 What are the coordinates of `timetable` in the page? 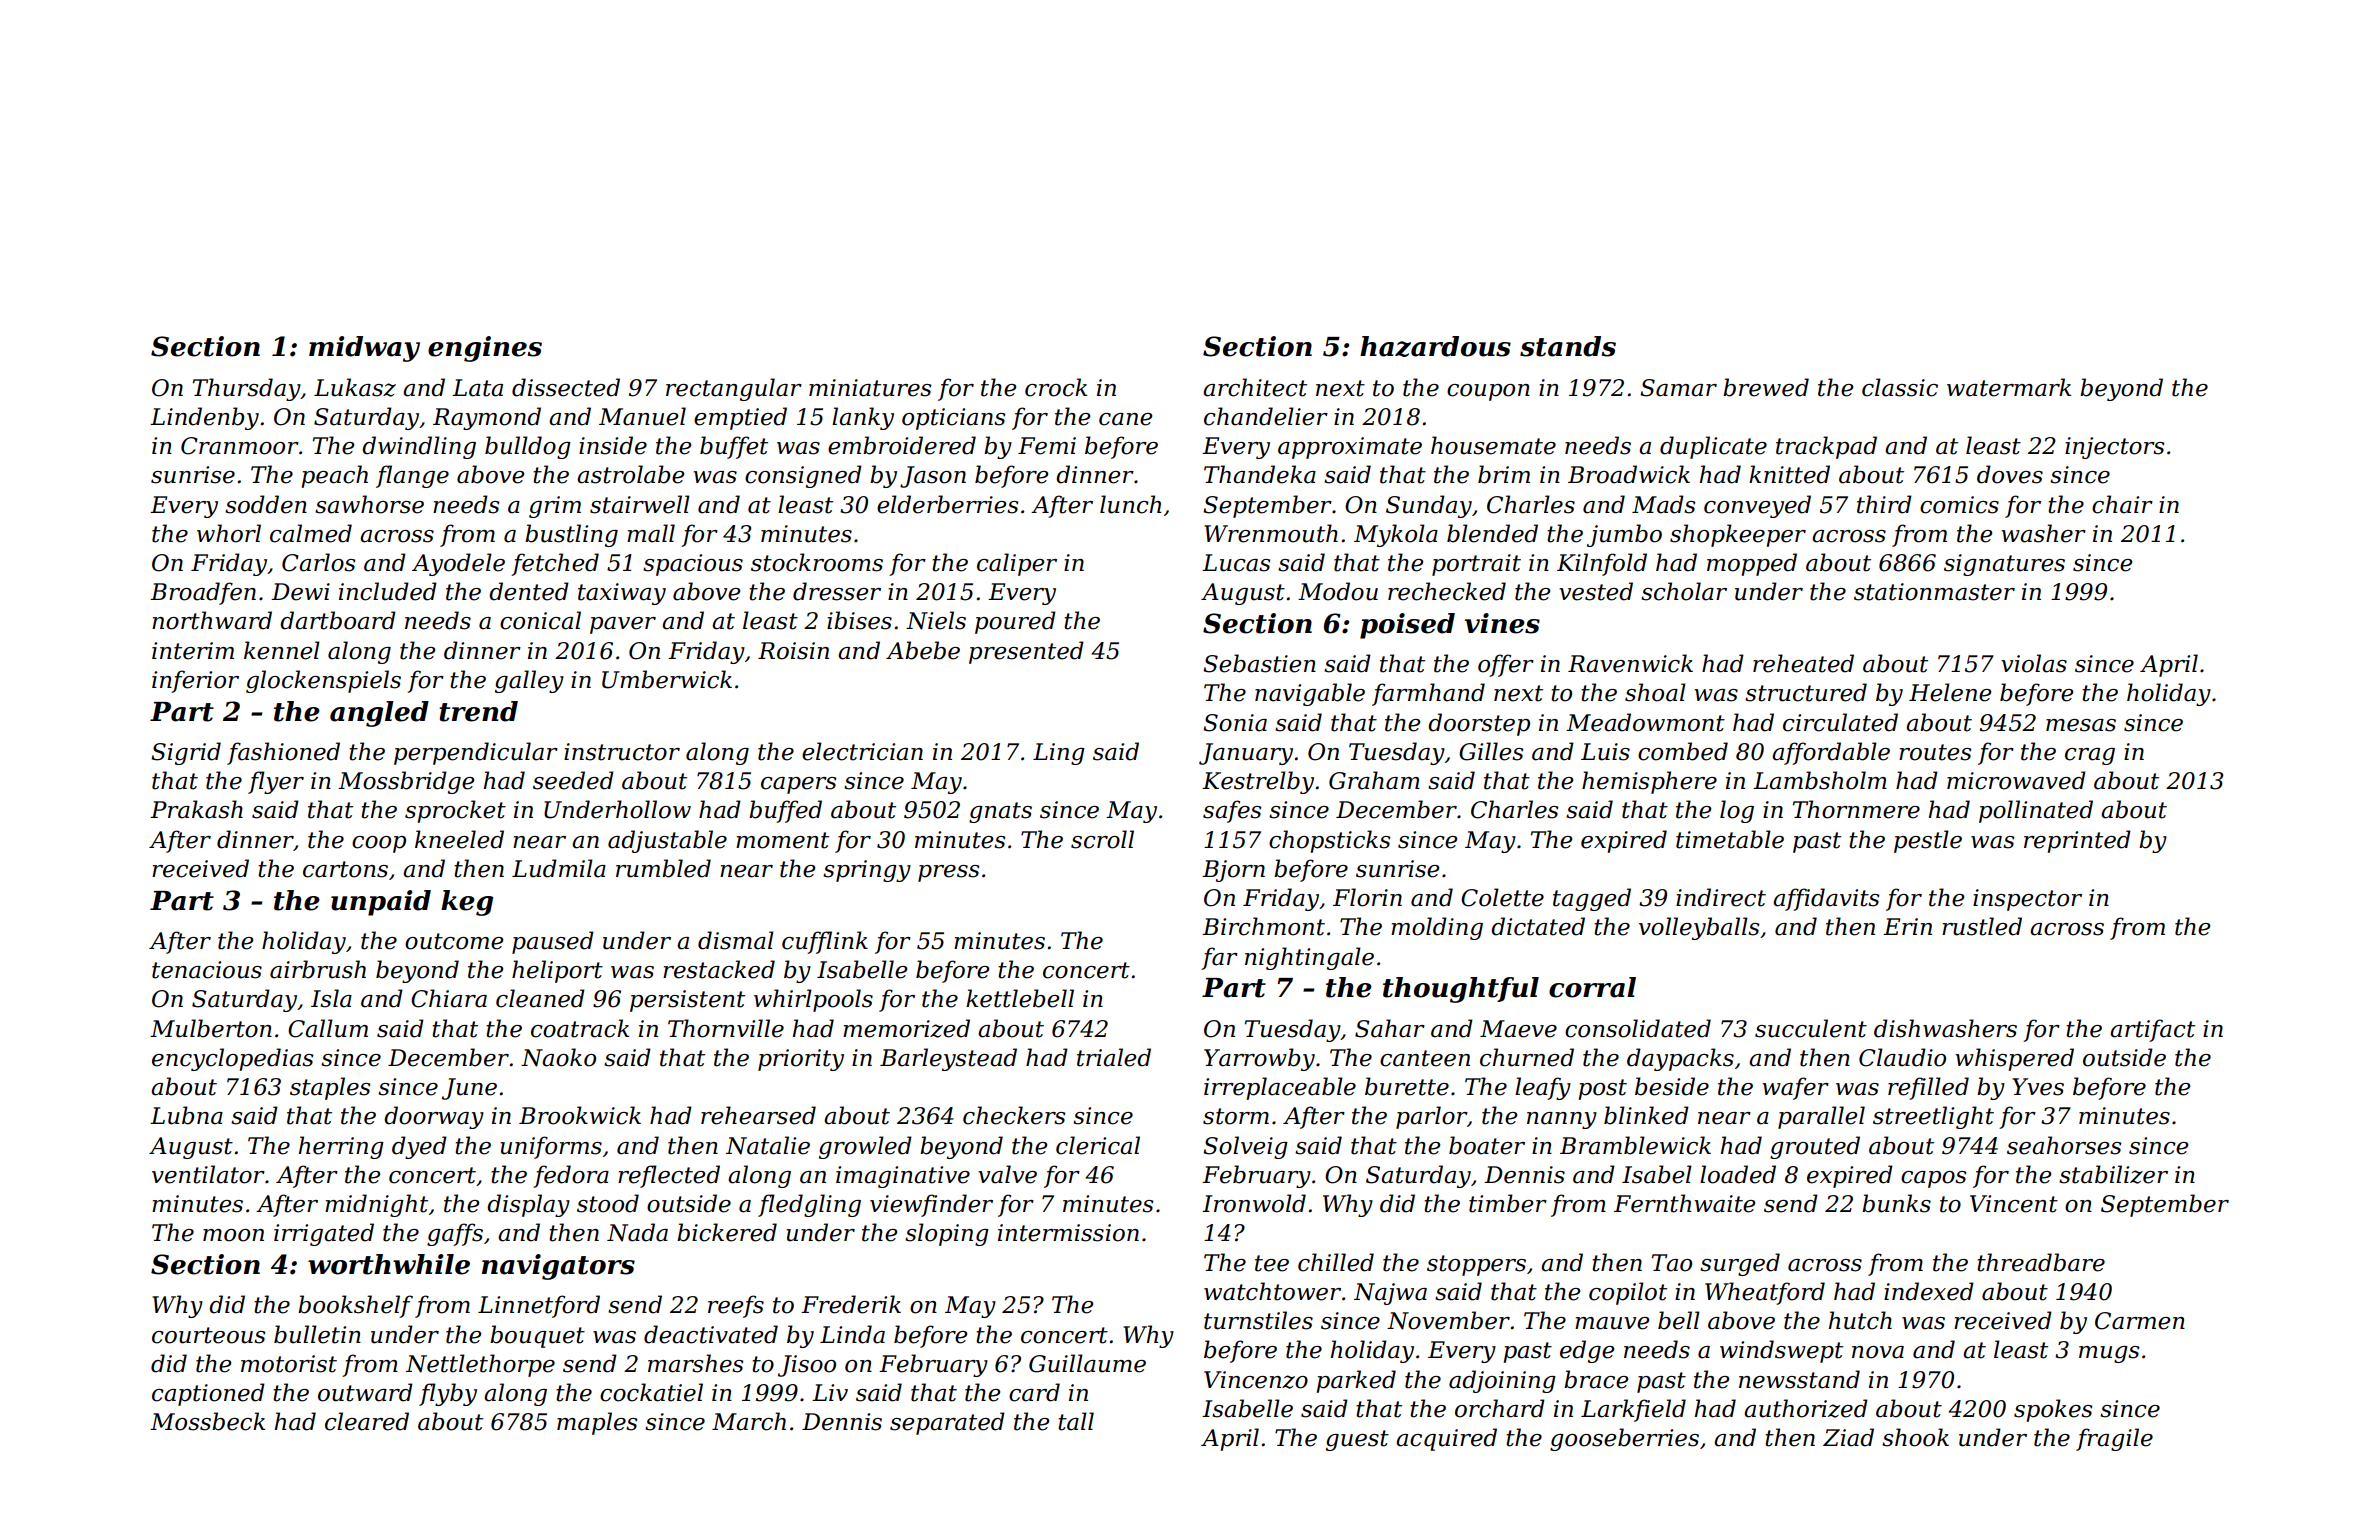 It's located at (1730, 839).
